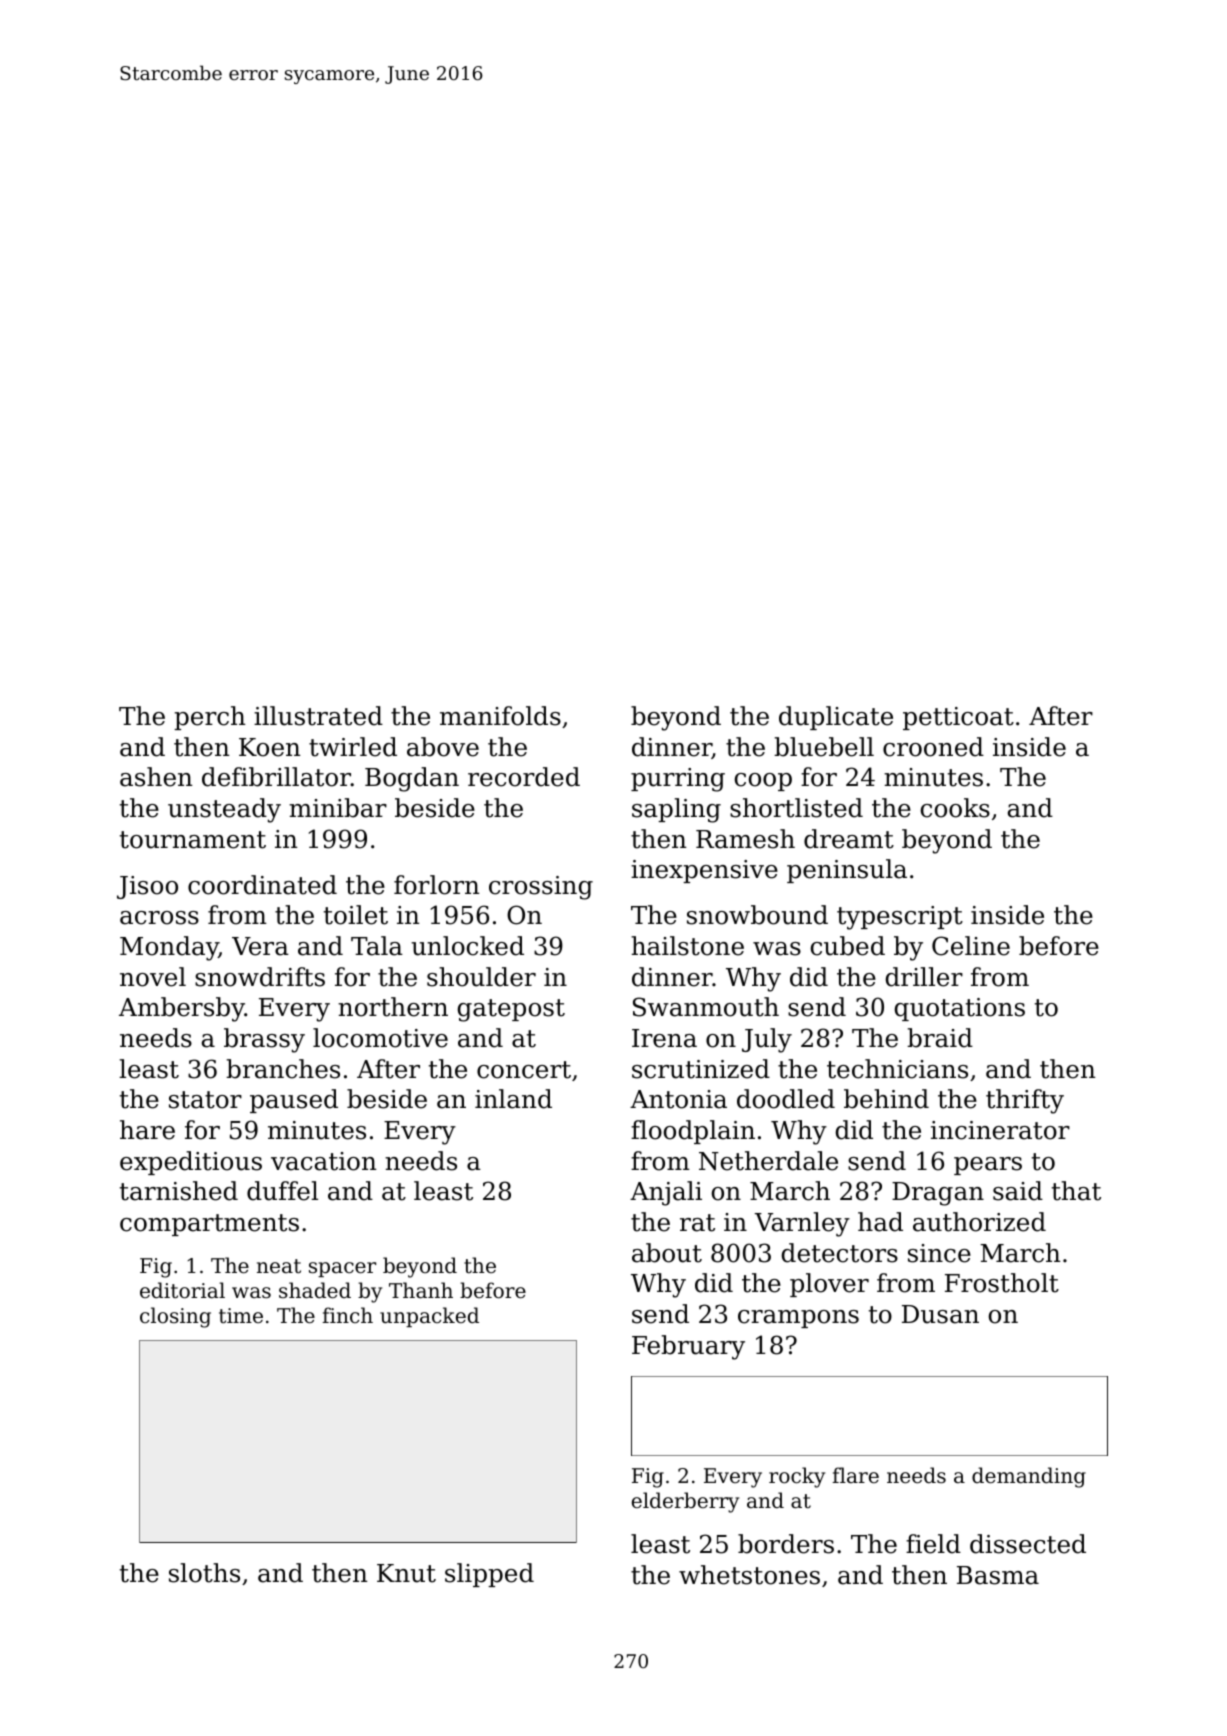 The image size is (1227, 1736). What do you see at coordinates (886, 1099) in the document?
I see `behind` at bounding box center [886, 1099].
